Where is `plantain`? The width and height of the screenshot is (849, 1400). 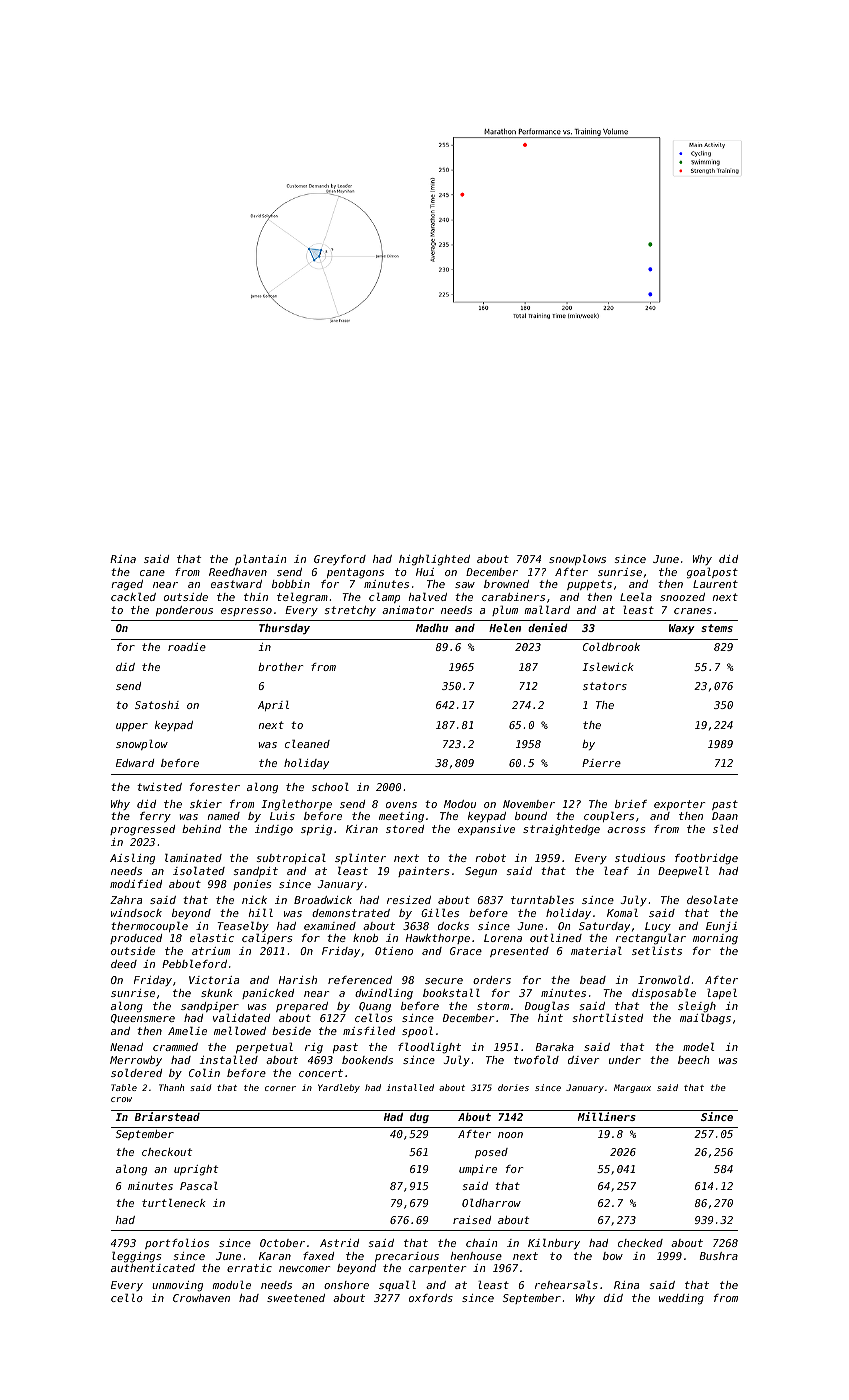
plantain is located at coordinates (260, 560).
